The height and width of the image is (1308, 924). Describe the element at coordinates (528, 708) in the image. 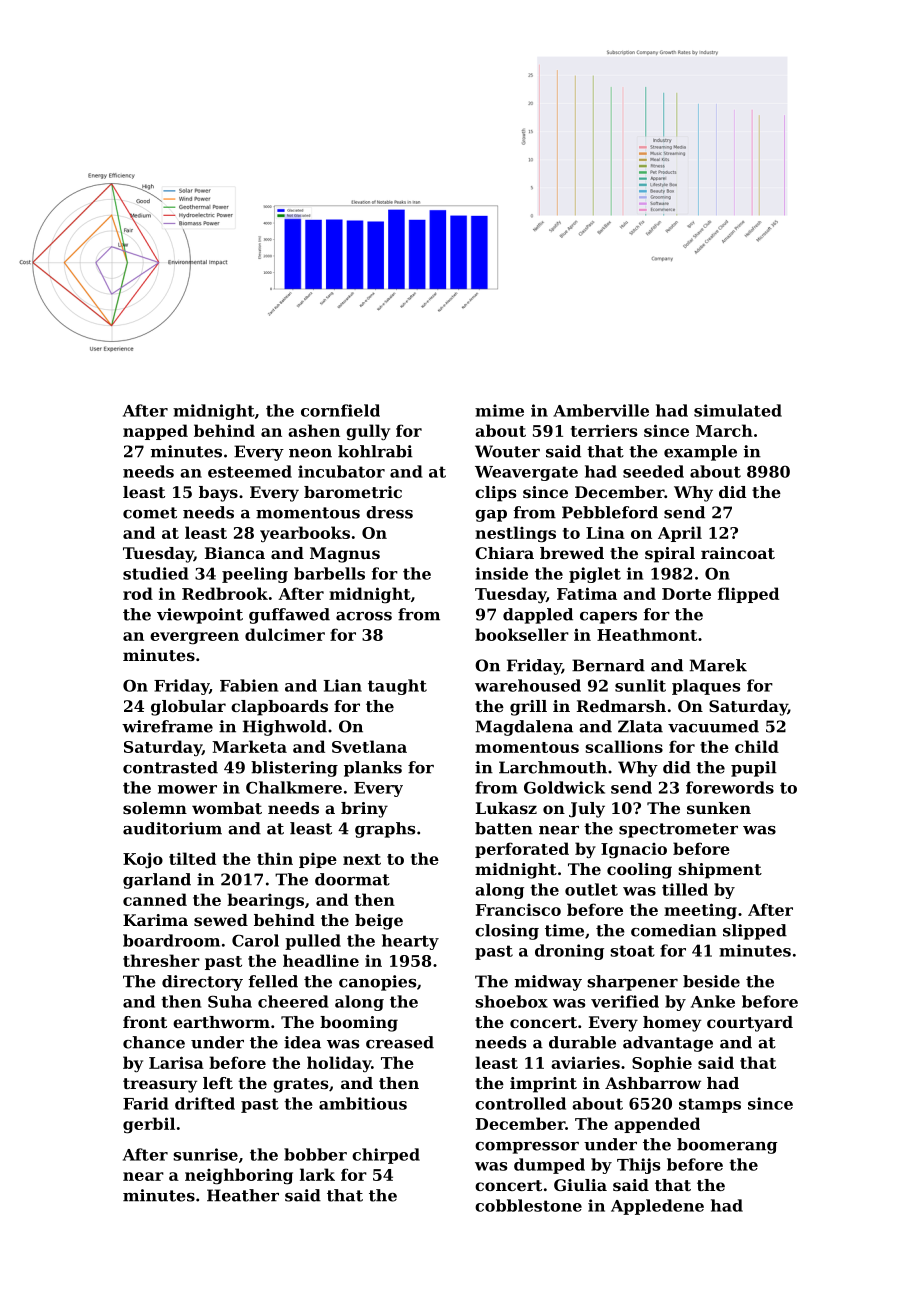

I see `grill` at that location.
